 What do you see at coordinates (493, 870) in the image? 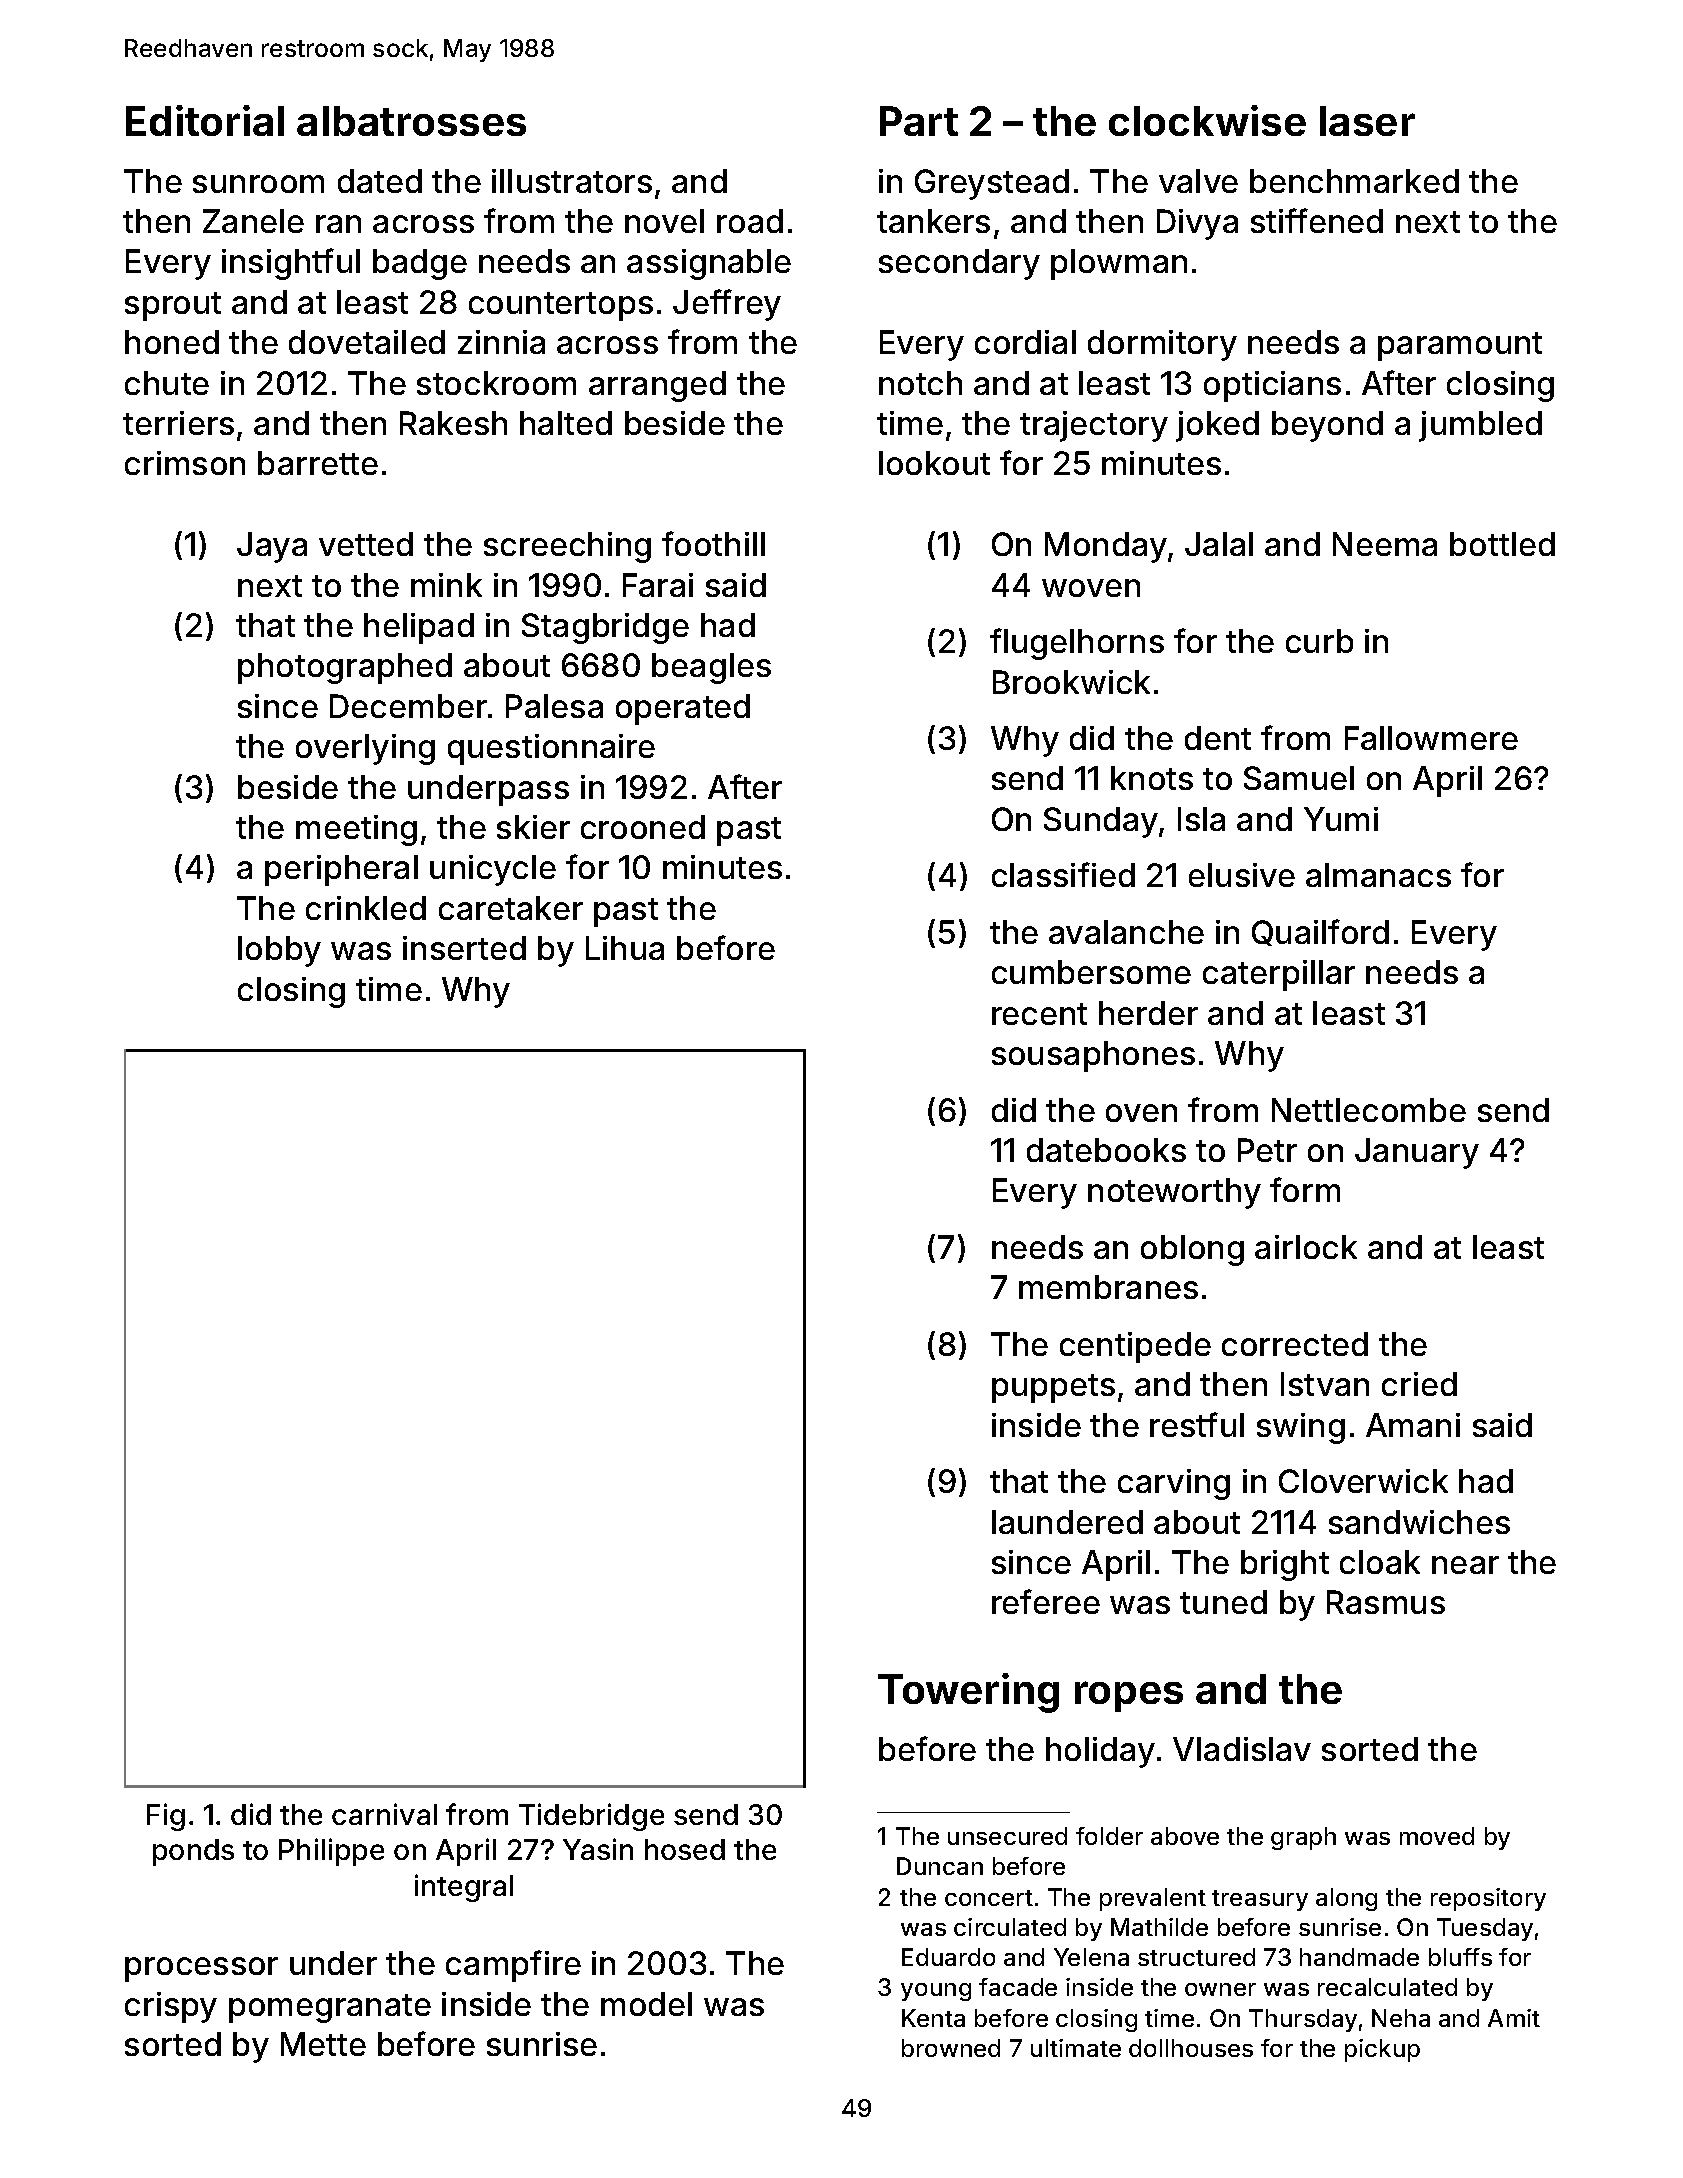
I see `unicycle` at bounding box center [493, 870].
